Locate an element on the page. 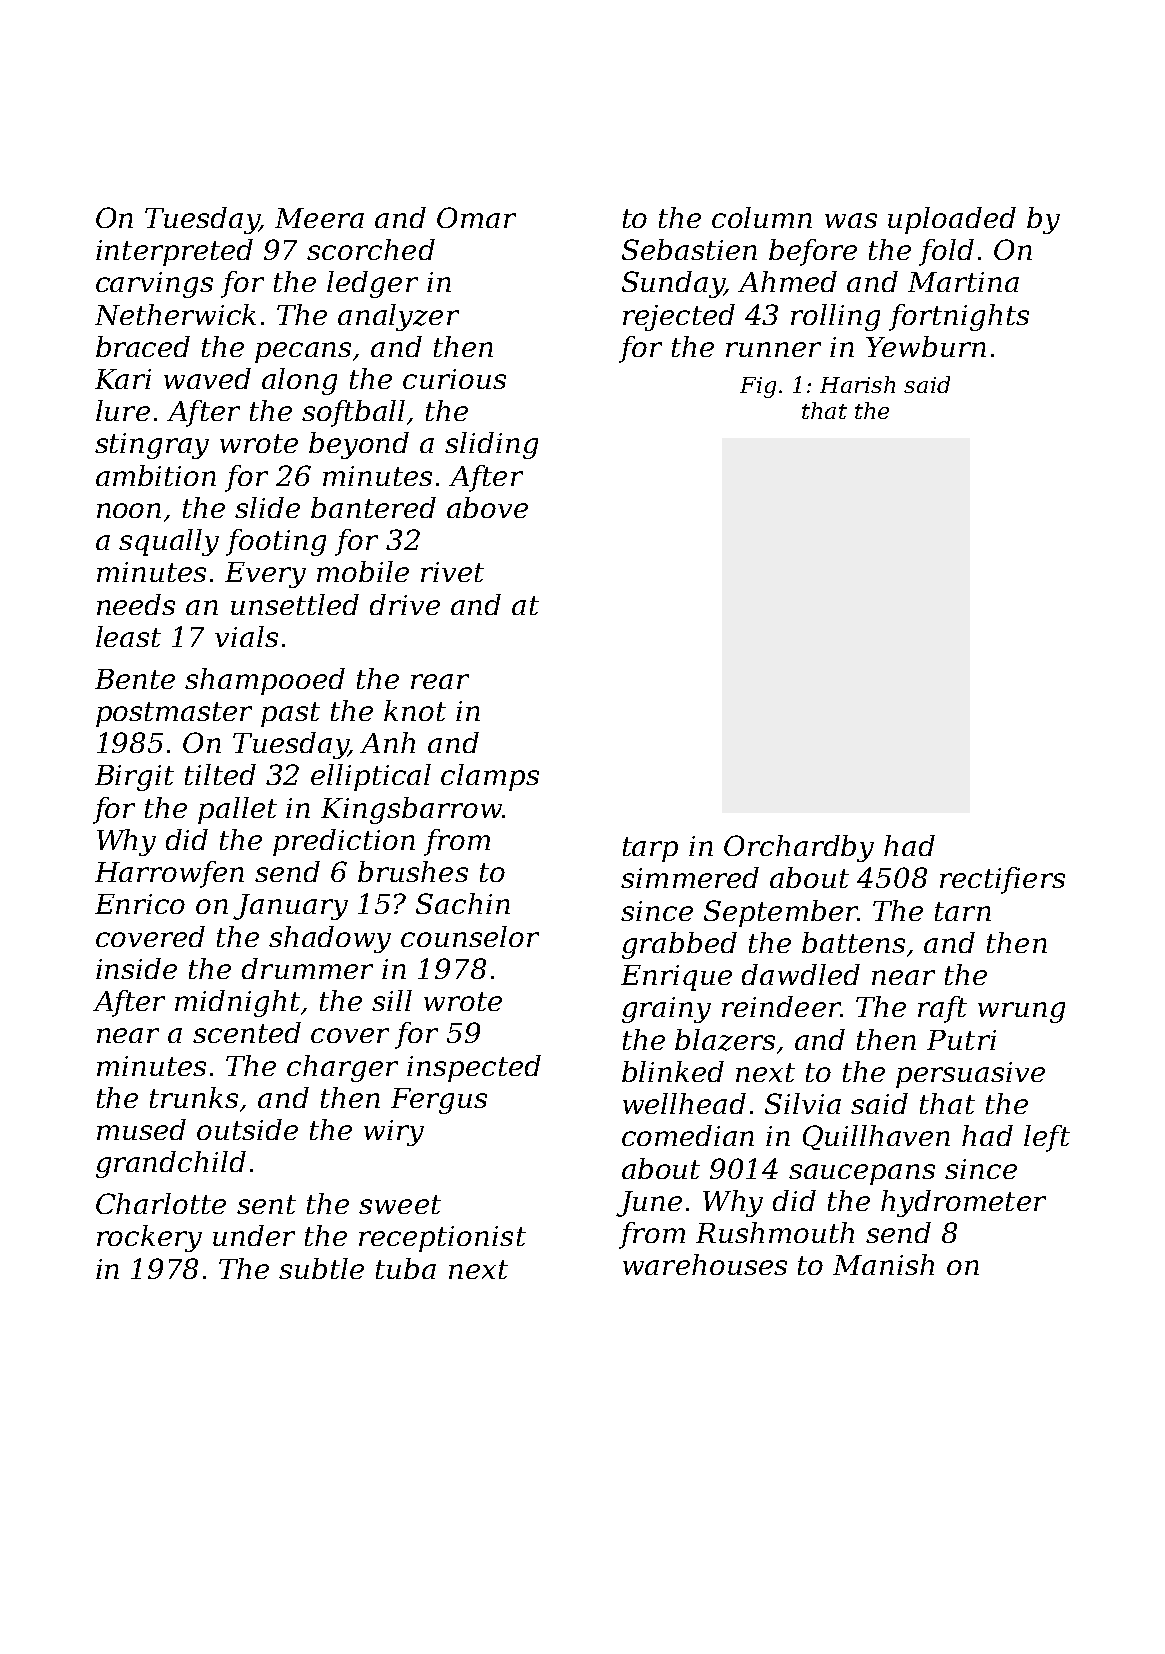  comedian is located at coordinates (688, 1135).
